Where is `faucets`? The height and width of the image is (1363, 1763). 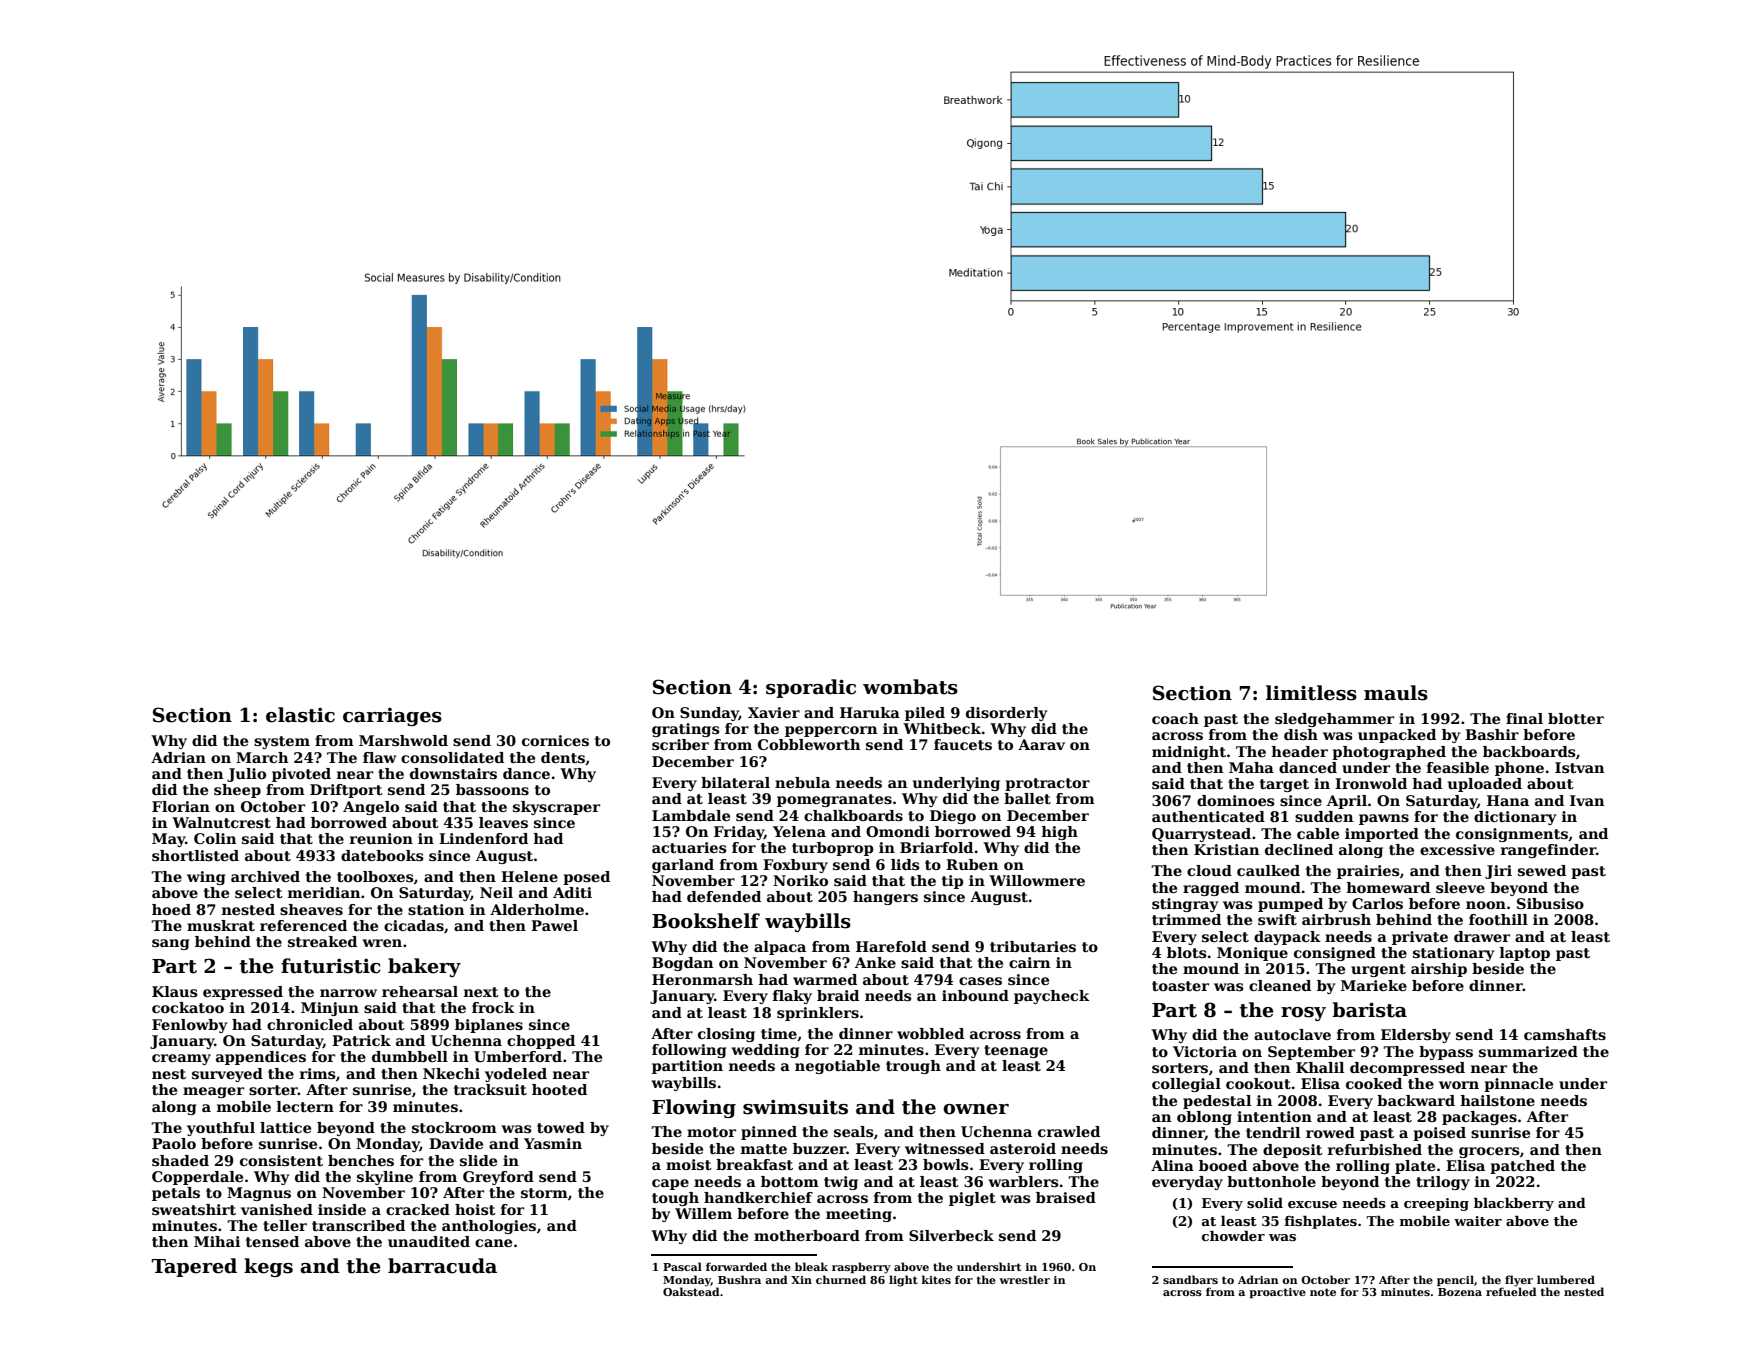
faucets is located at coordinates (963, 744).
